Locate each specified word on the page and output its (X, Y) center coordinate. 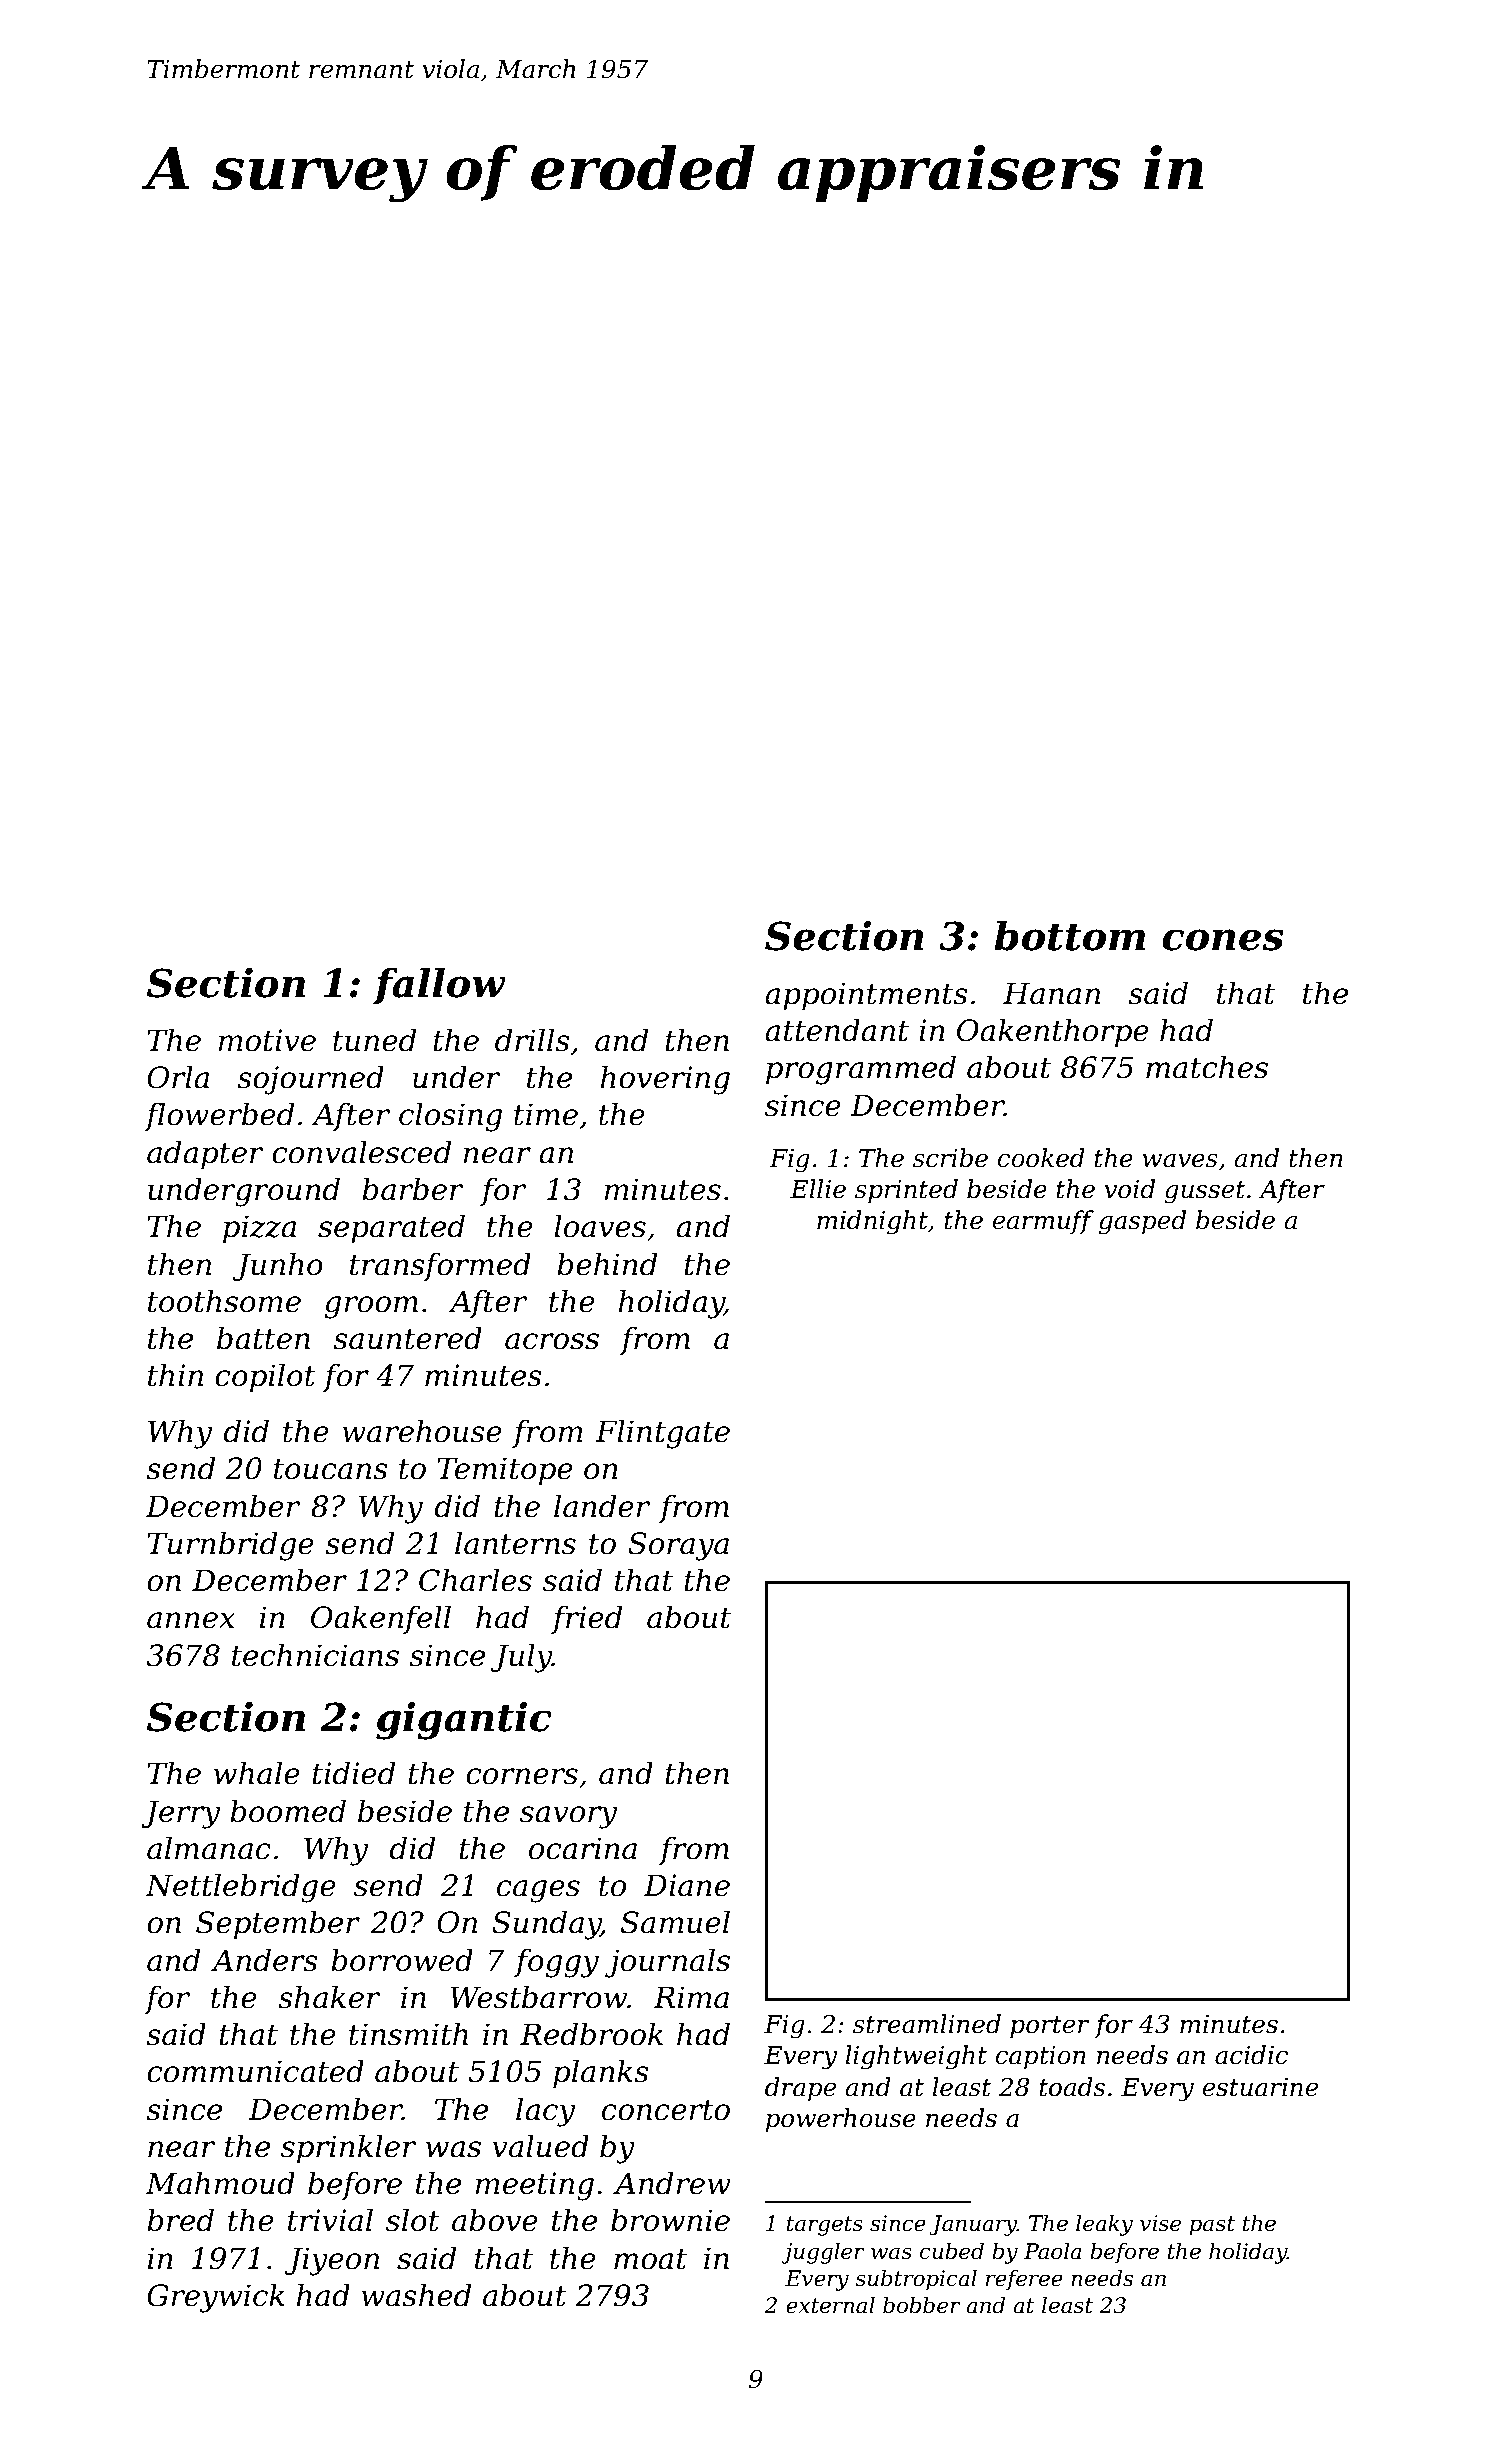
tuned (374, 1040)
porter (1050, 2027)
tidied (353, 1773)
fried (586, 1619)
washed (416, 2295)
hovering (665, 1080)
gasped (1142, 1222)
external (830, 2305)
